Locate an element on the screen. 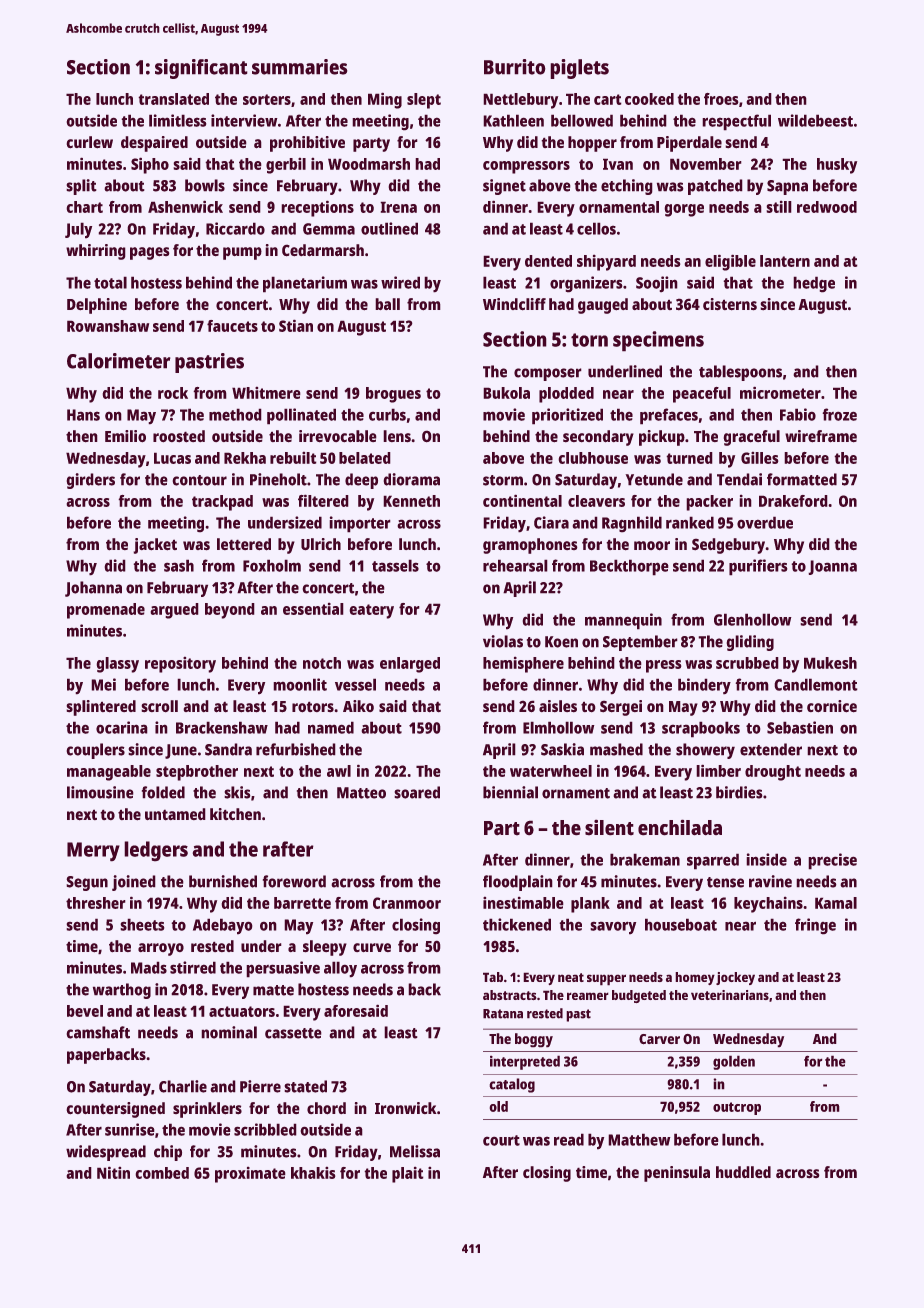 The width and height of the screenshot is (924, 1308). trackpad is located at coordinates (222, 503).
